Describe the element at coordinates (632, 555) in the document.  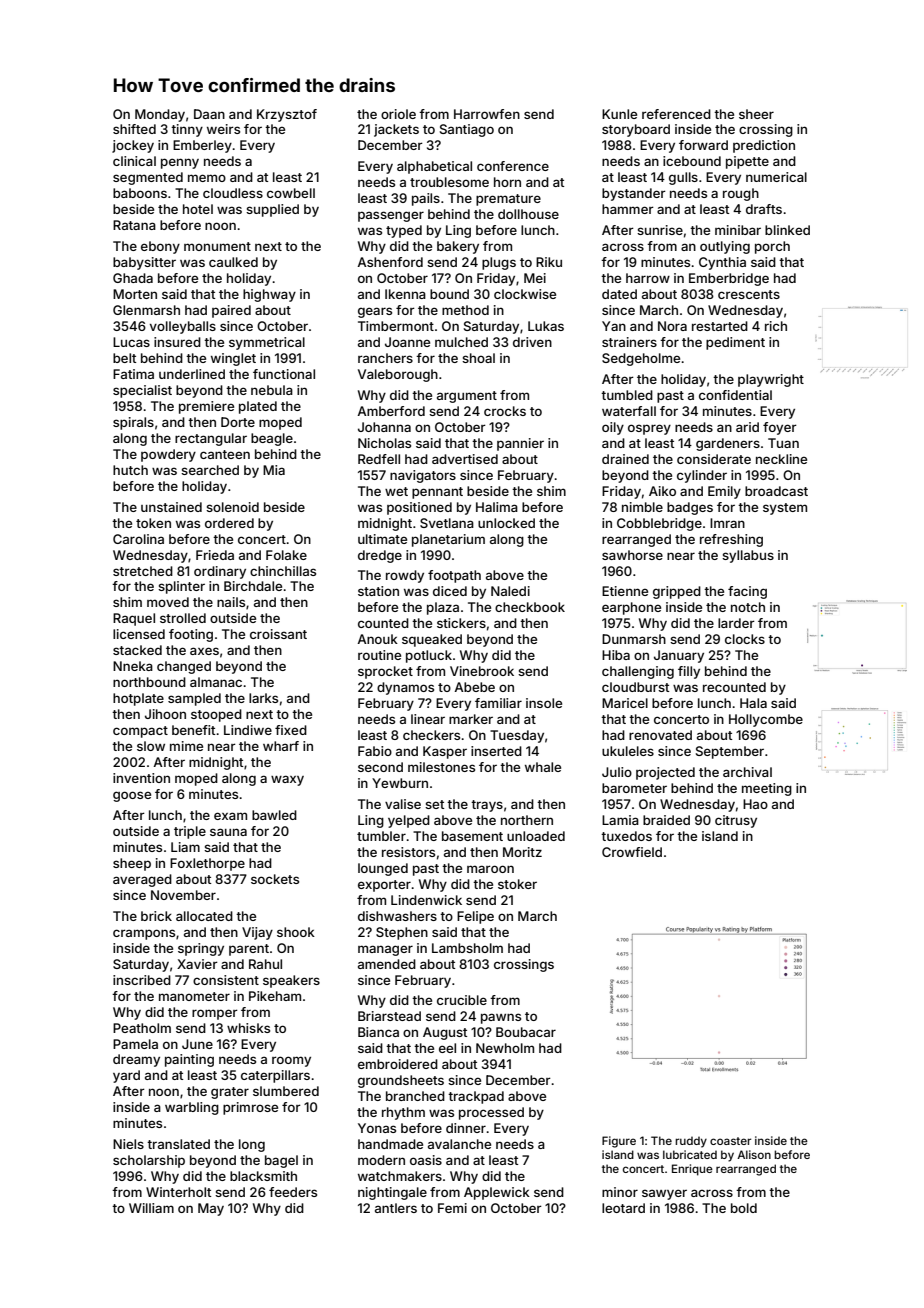
I see `sawhorse` at that location.
